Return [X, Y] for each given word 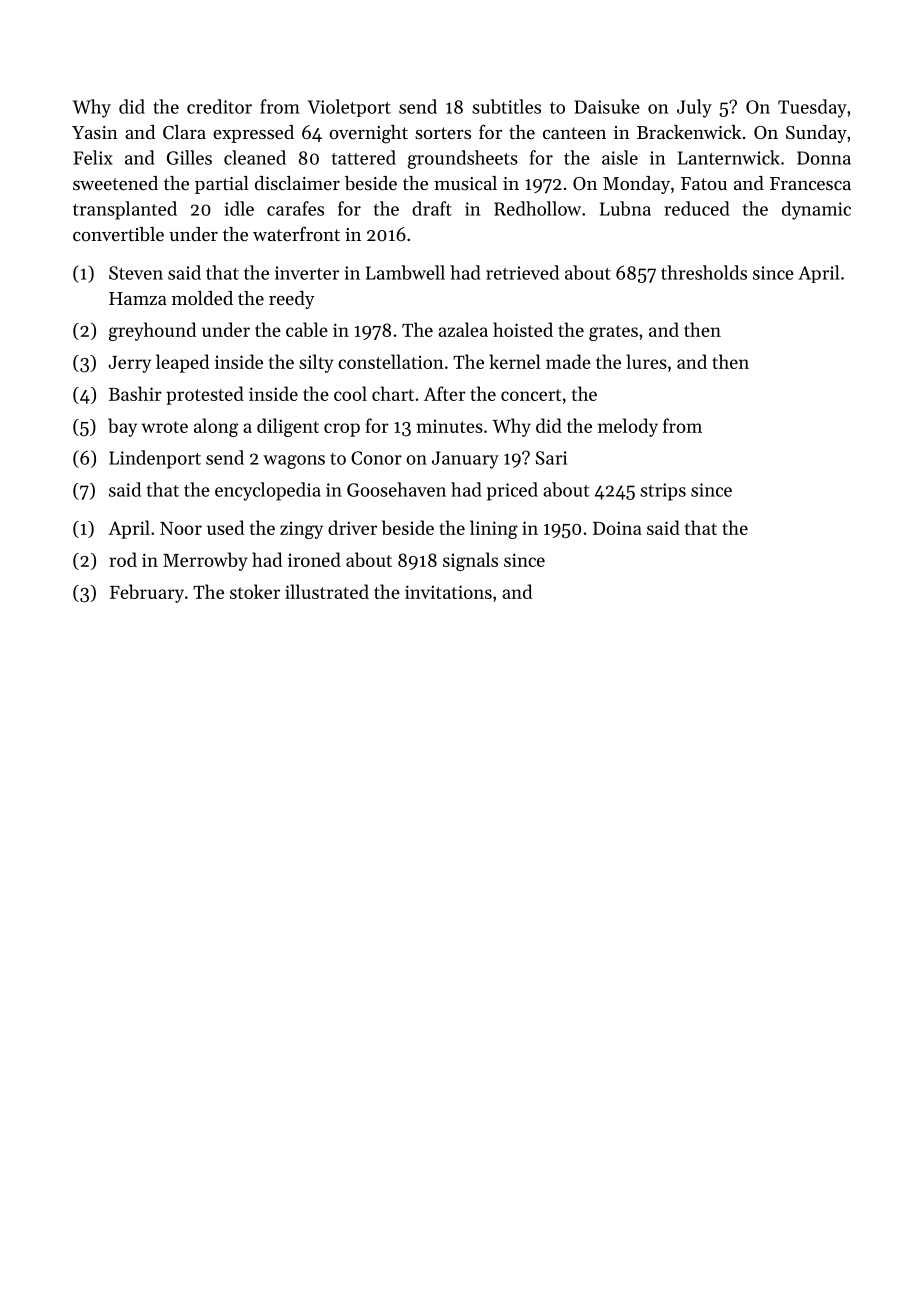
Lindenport [155, 459]
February [147, 593]
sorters [443, 133]
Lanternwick [729, 157]
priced [512, 491]
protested [205, 395]
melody [628, 427]
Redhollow [537, 208]
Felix [93, 157]
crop [342, 430]
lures [646, 361]
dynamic [816, 210]
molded [202, 298]
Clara [184, 132]
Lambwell [405, 272]
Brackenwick [689, 132]
